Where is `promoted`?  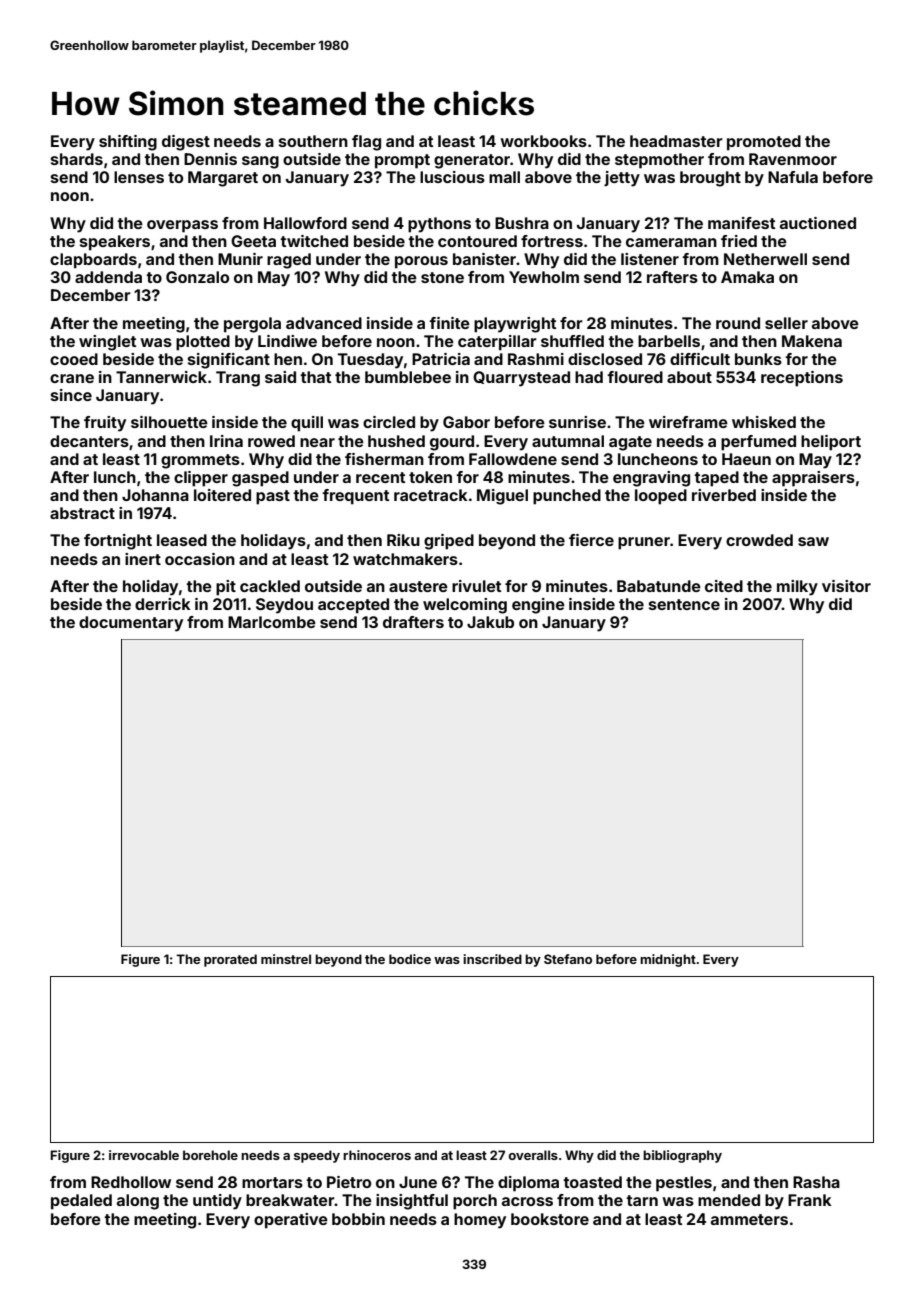 promoted is located at coordinates (764, 143).
